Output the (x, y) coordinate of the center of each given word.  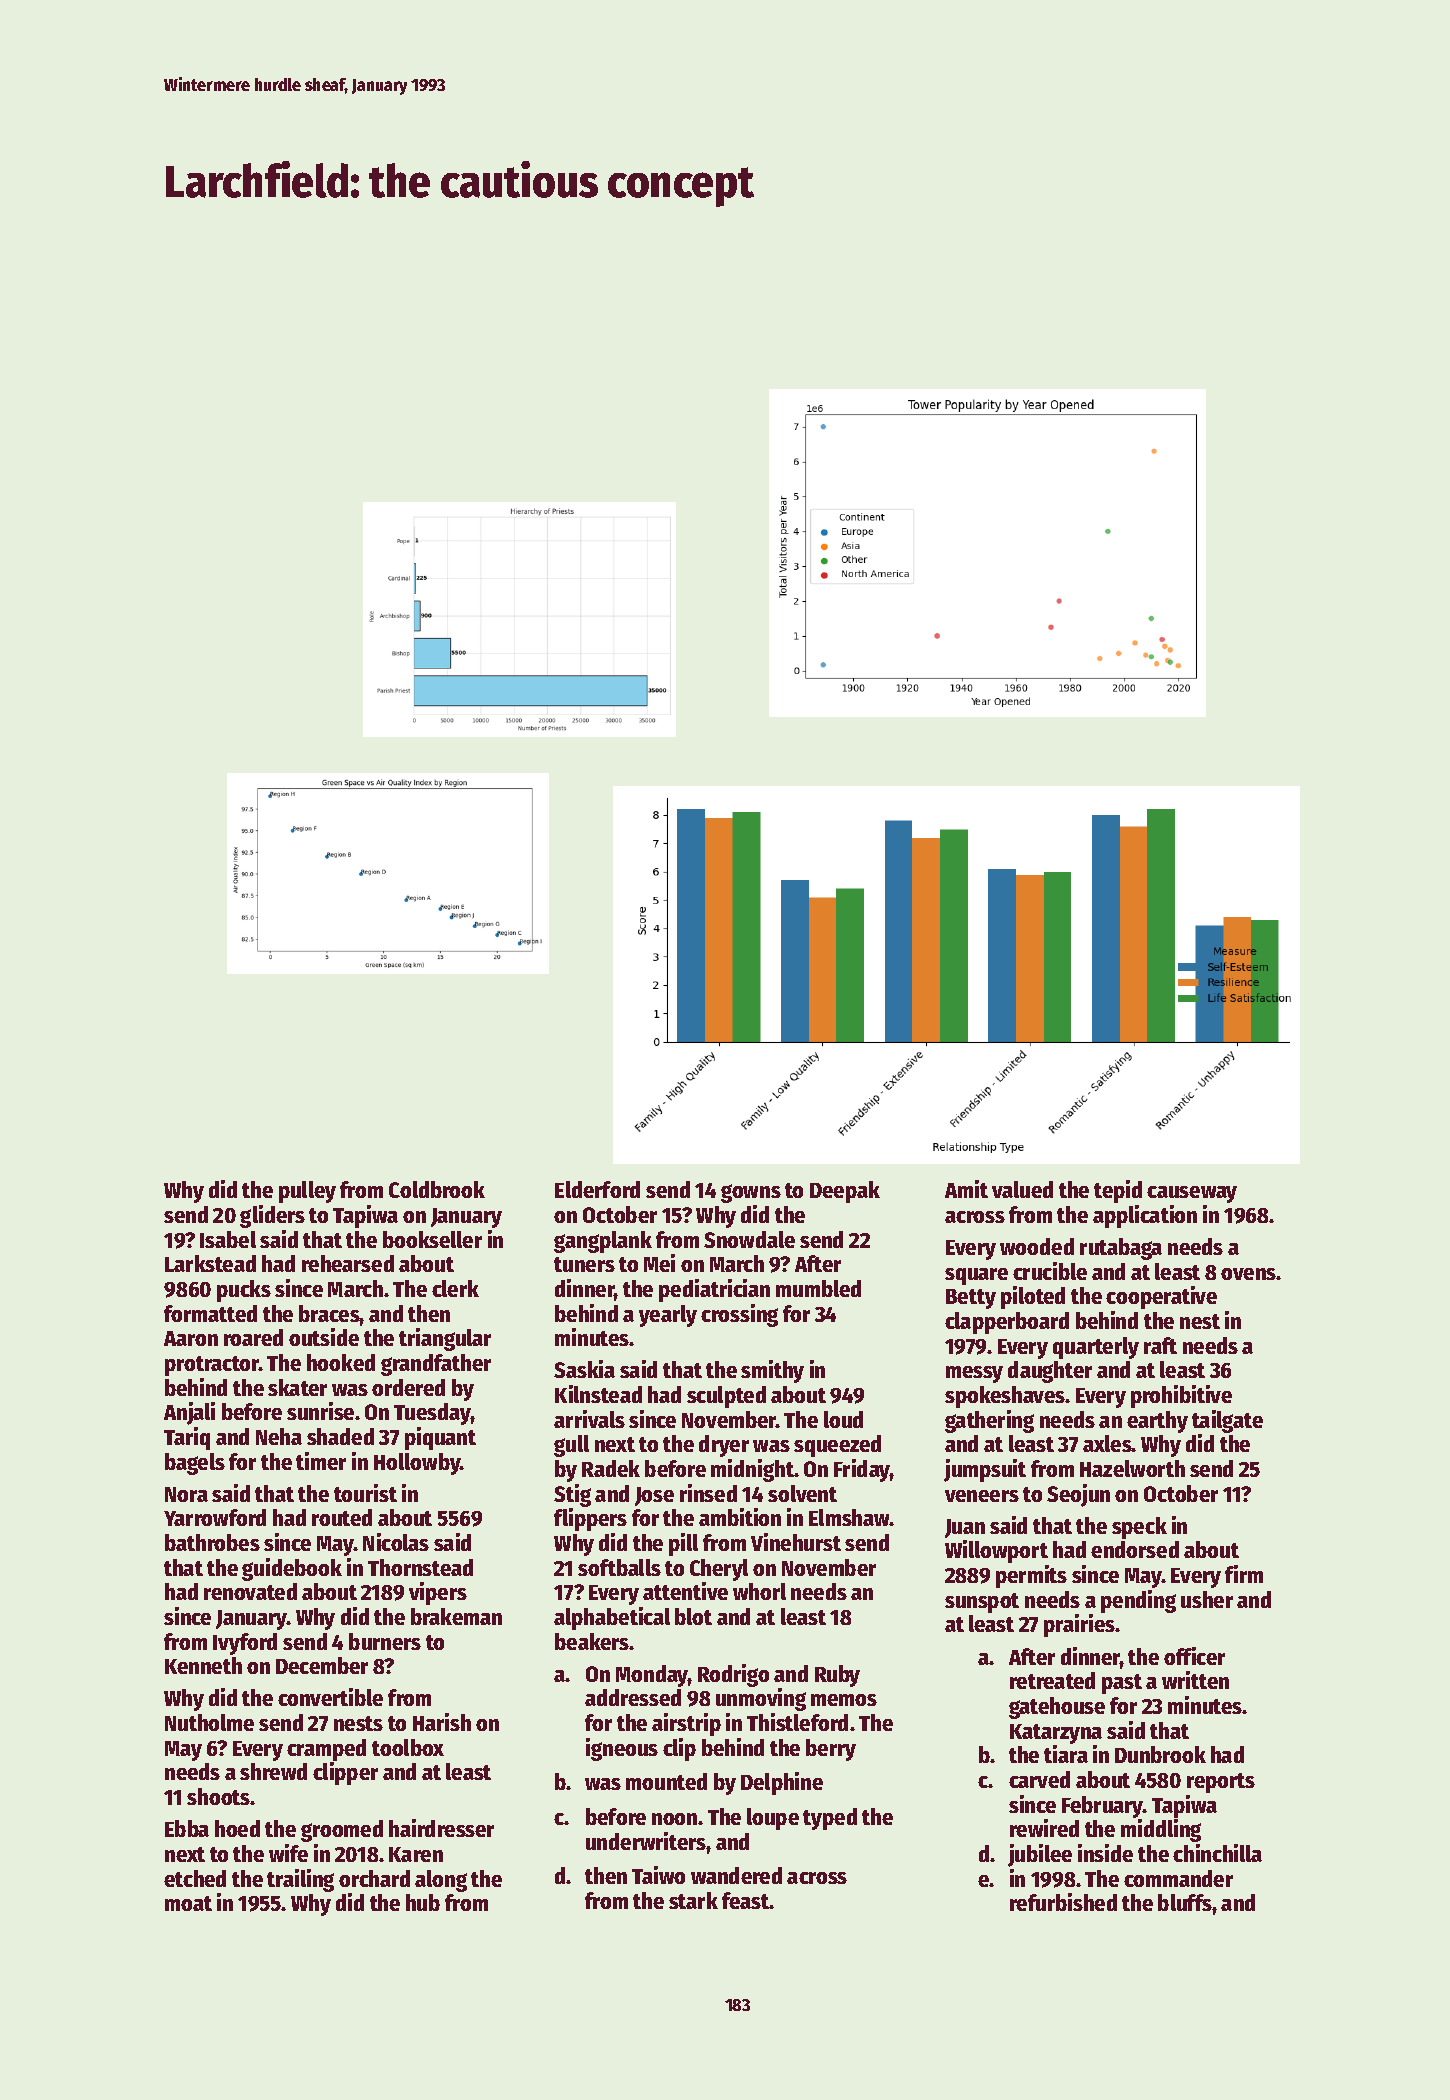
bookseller (432, 1239)
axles (1107, 1443)
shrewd (273, 1771)
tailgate (1227, 1421)
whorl (759, 1591)
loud (843, 1419)
